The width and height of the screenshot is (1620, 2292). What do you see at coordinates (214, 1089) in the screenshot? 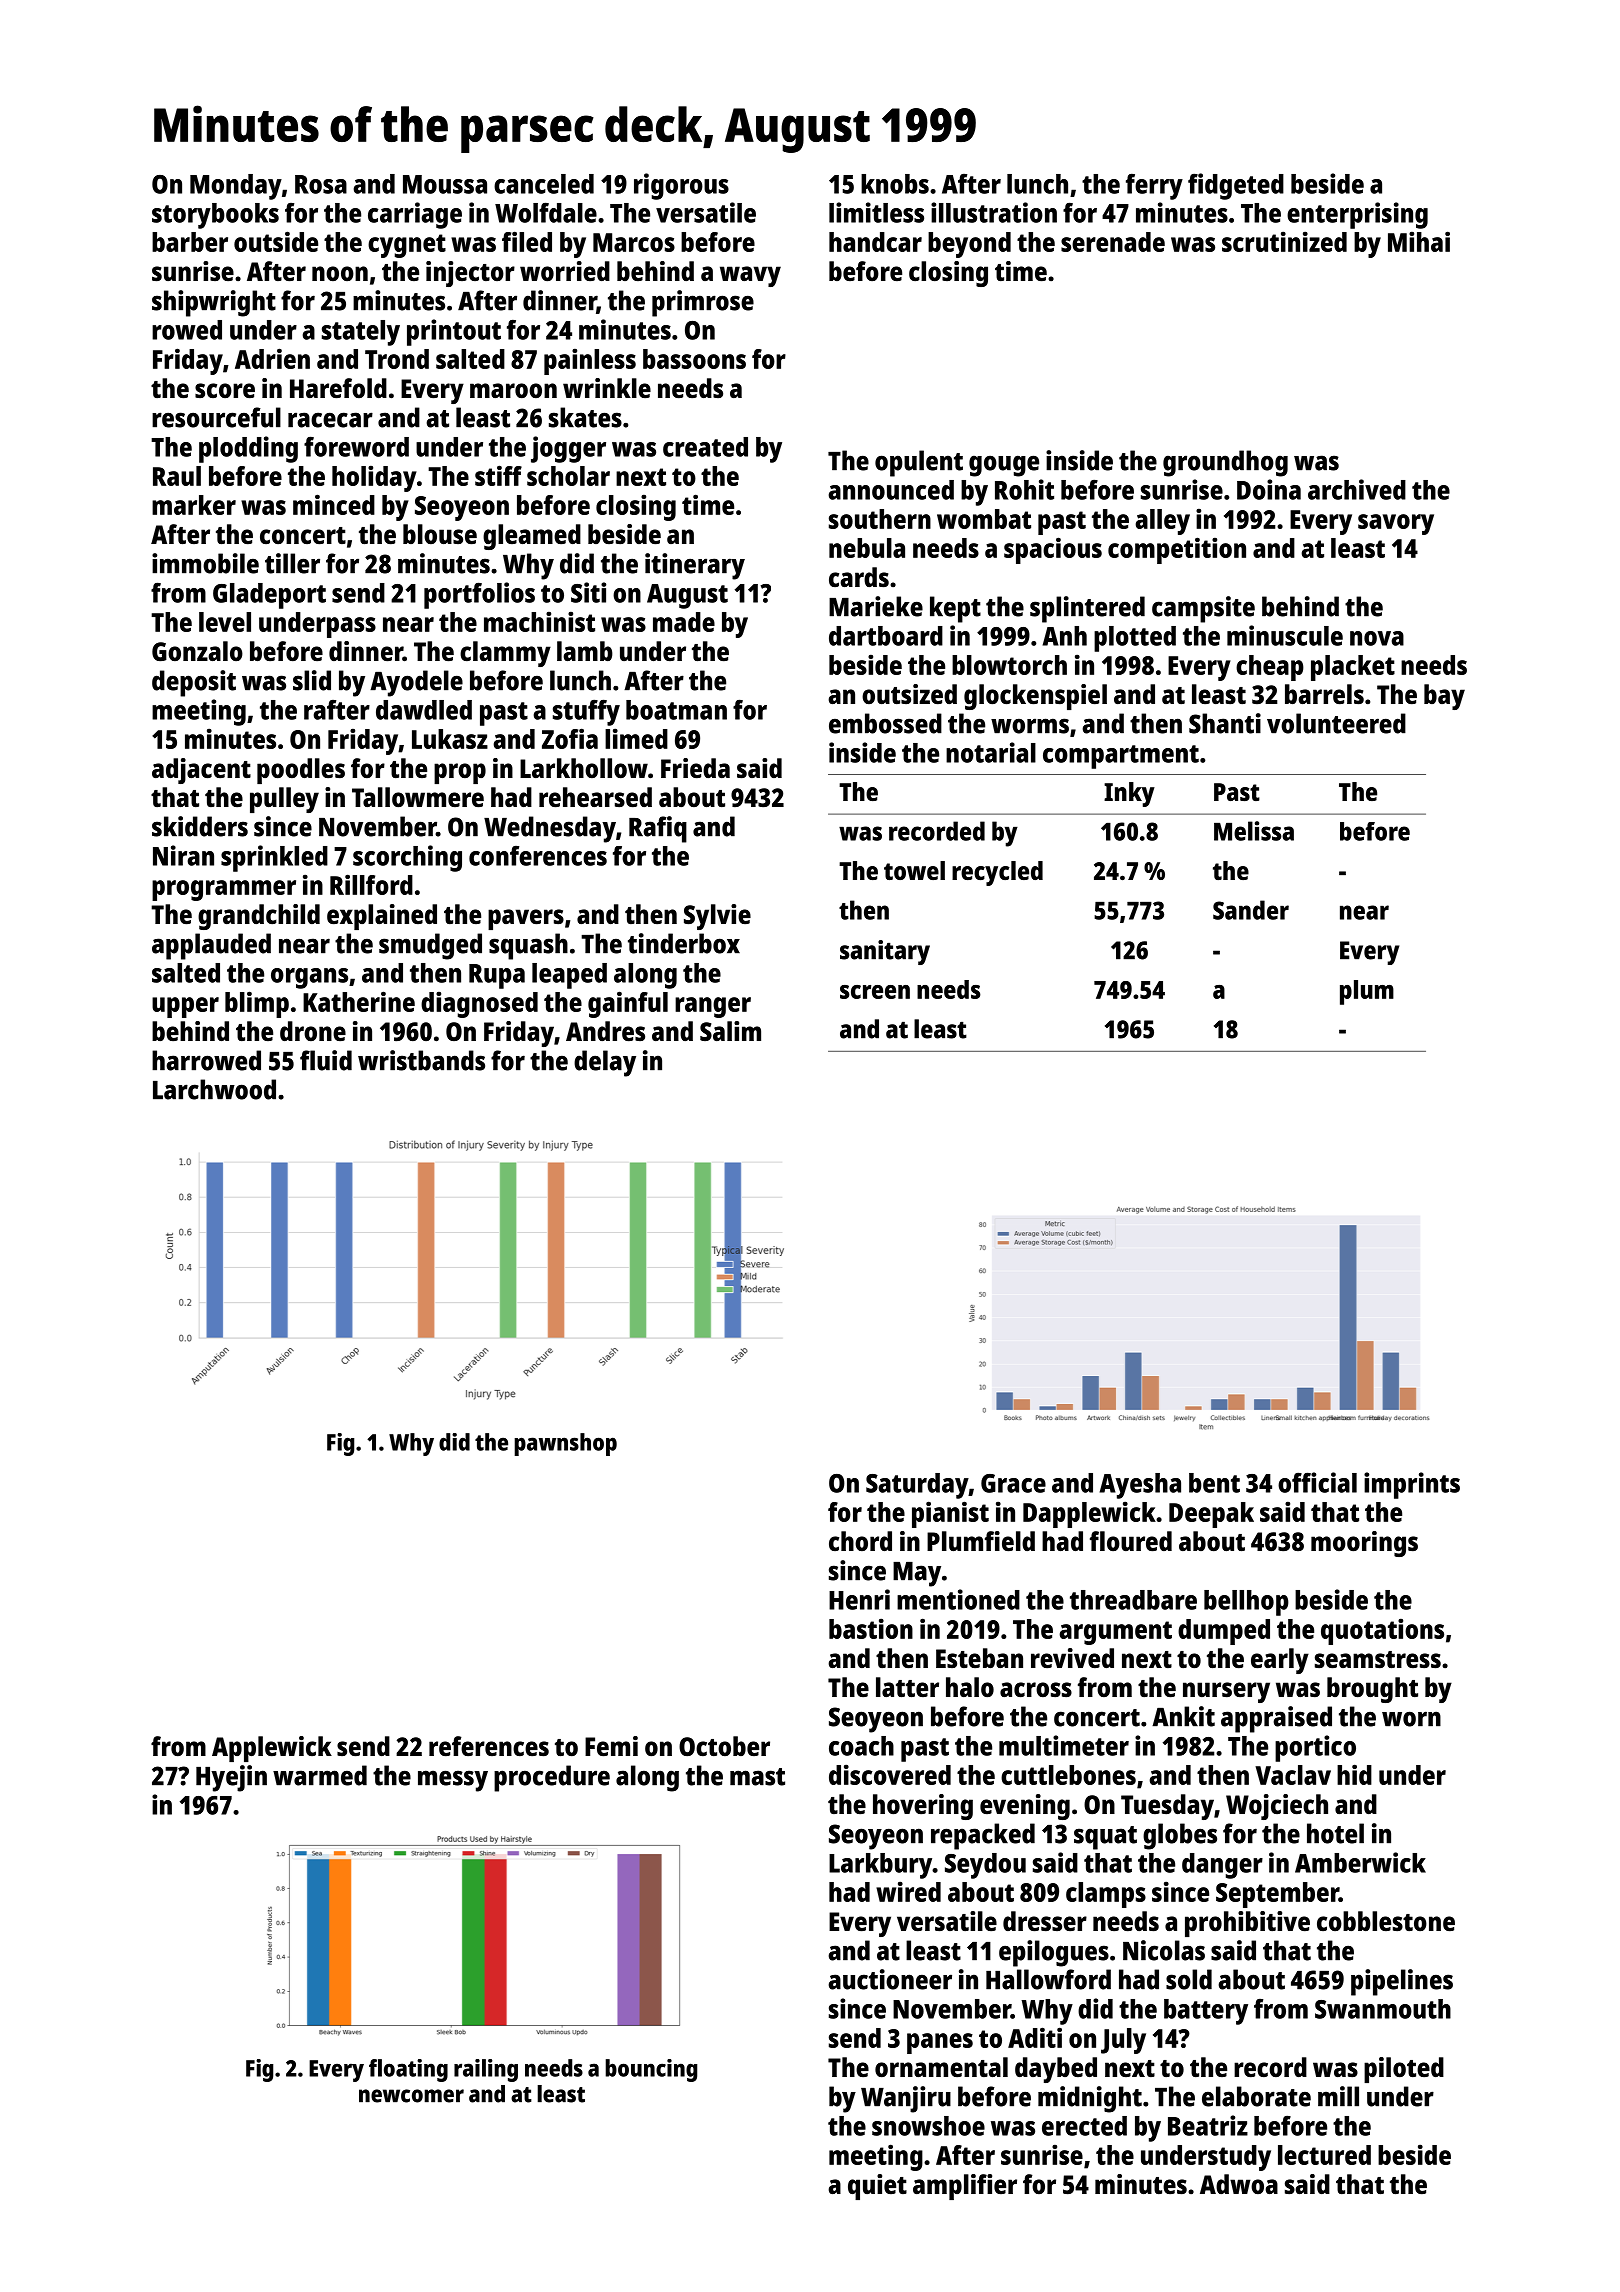
I see `Larchwood` at bounding box center [214, 1089].
